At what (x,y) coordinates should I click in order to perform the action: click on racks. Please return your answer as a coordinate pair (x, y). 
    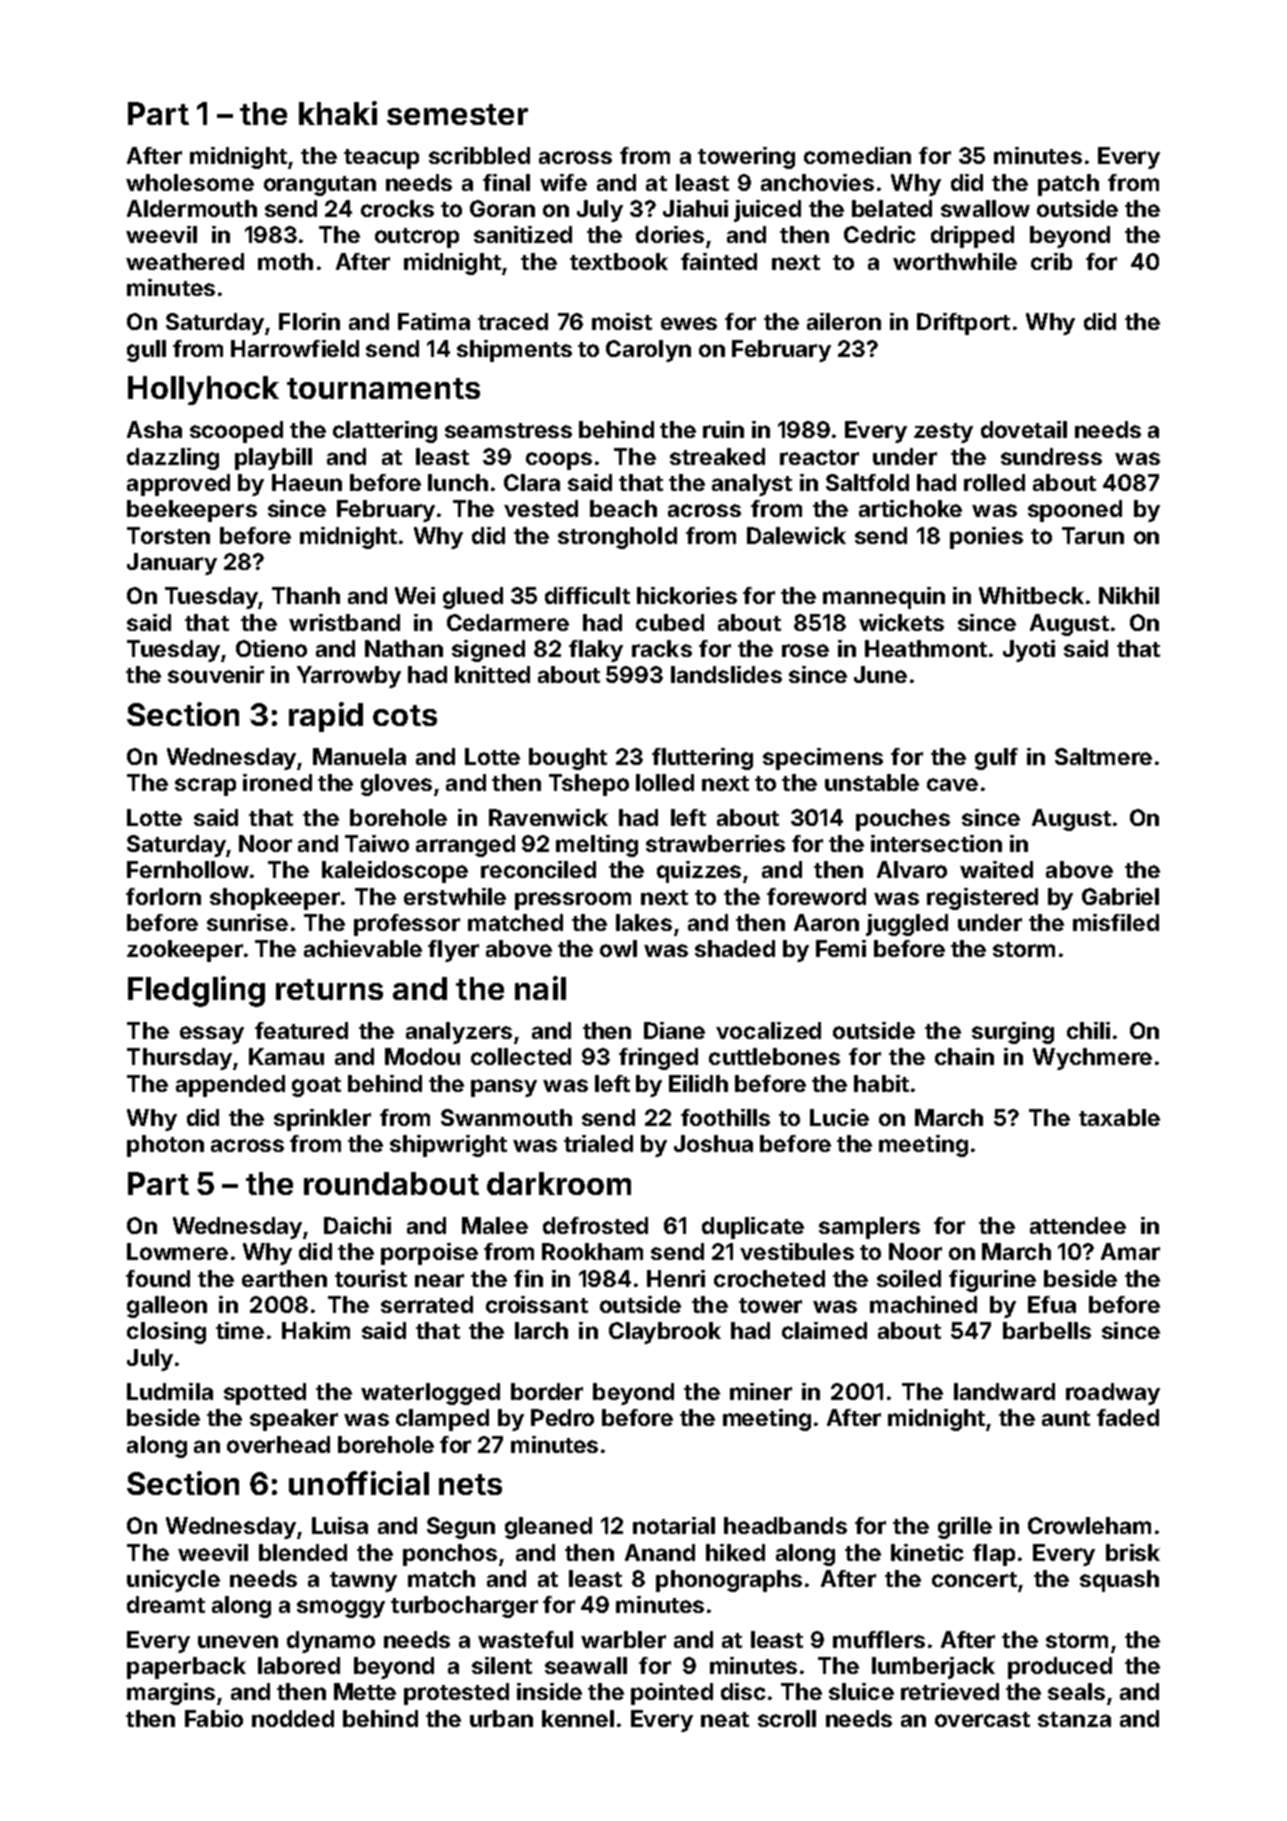
    Looking at the image, I should click on (662, 648).
